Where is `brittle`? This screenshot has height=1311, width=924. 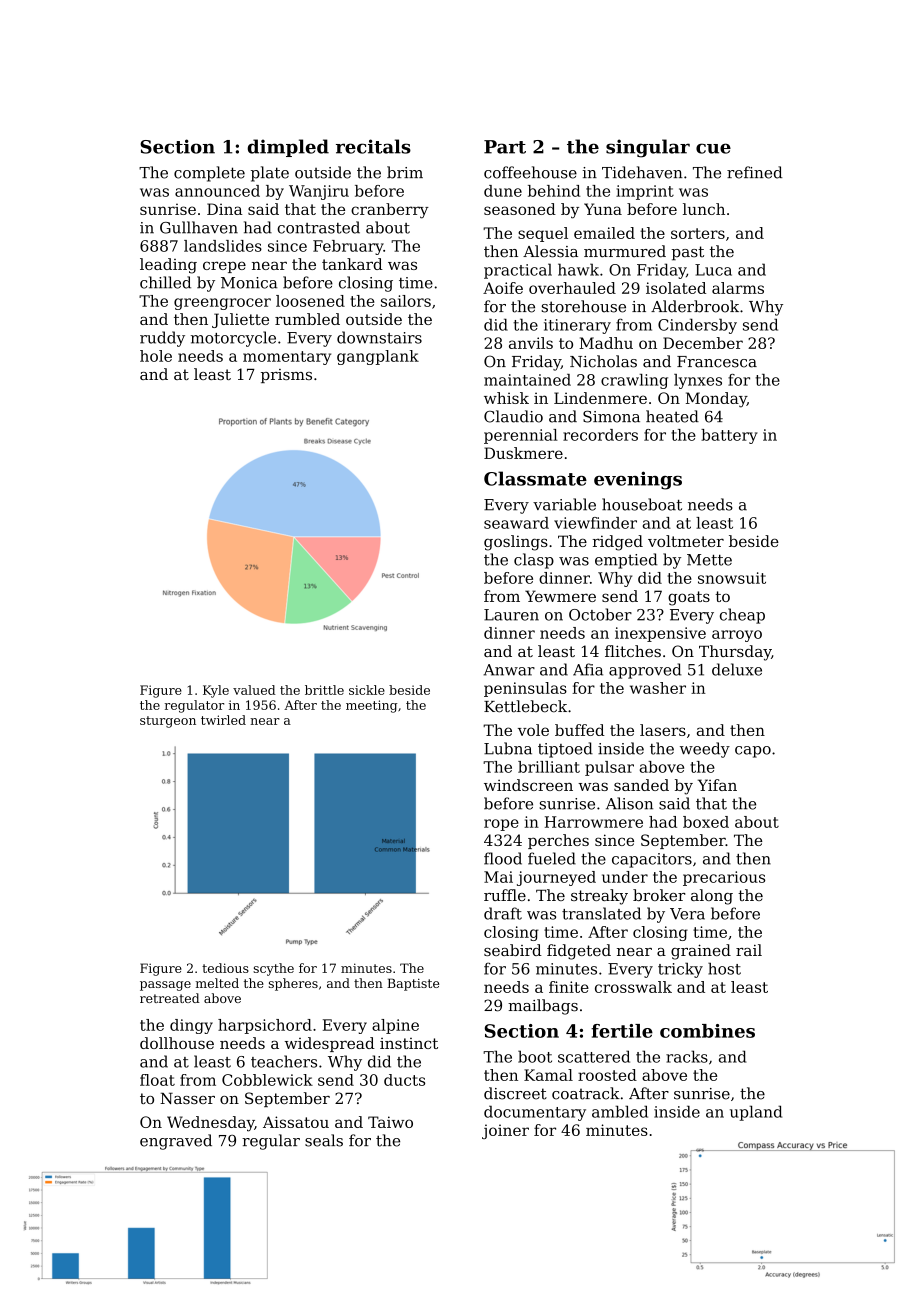 brittle is located at coordinates (324, 690).
